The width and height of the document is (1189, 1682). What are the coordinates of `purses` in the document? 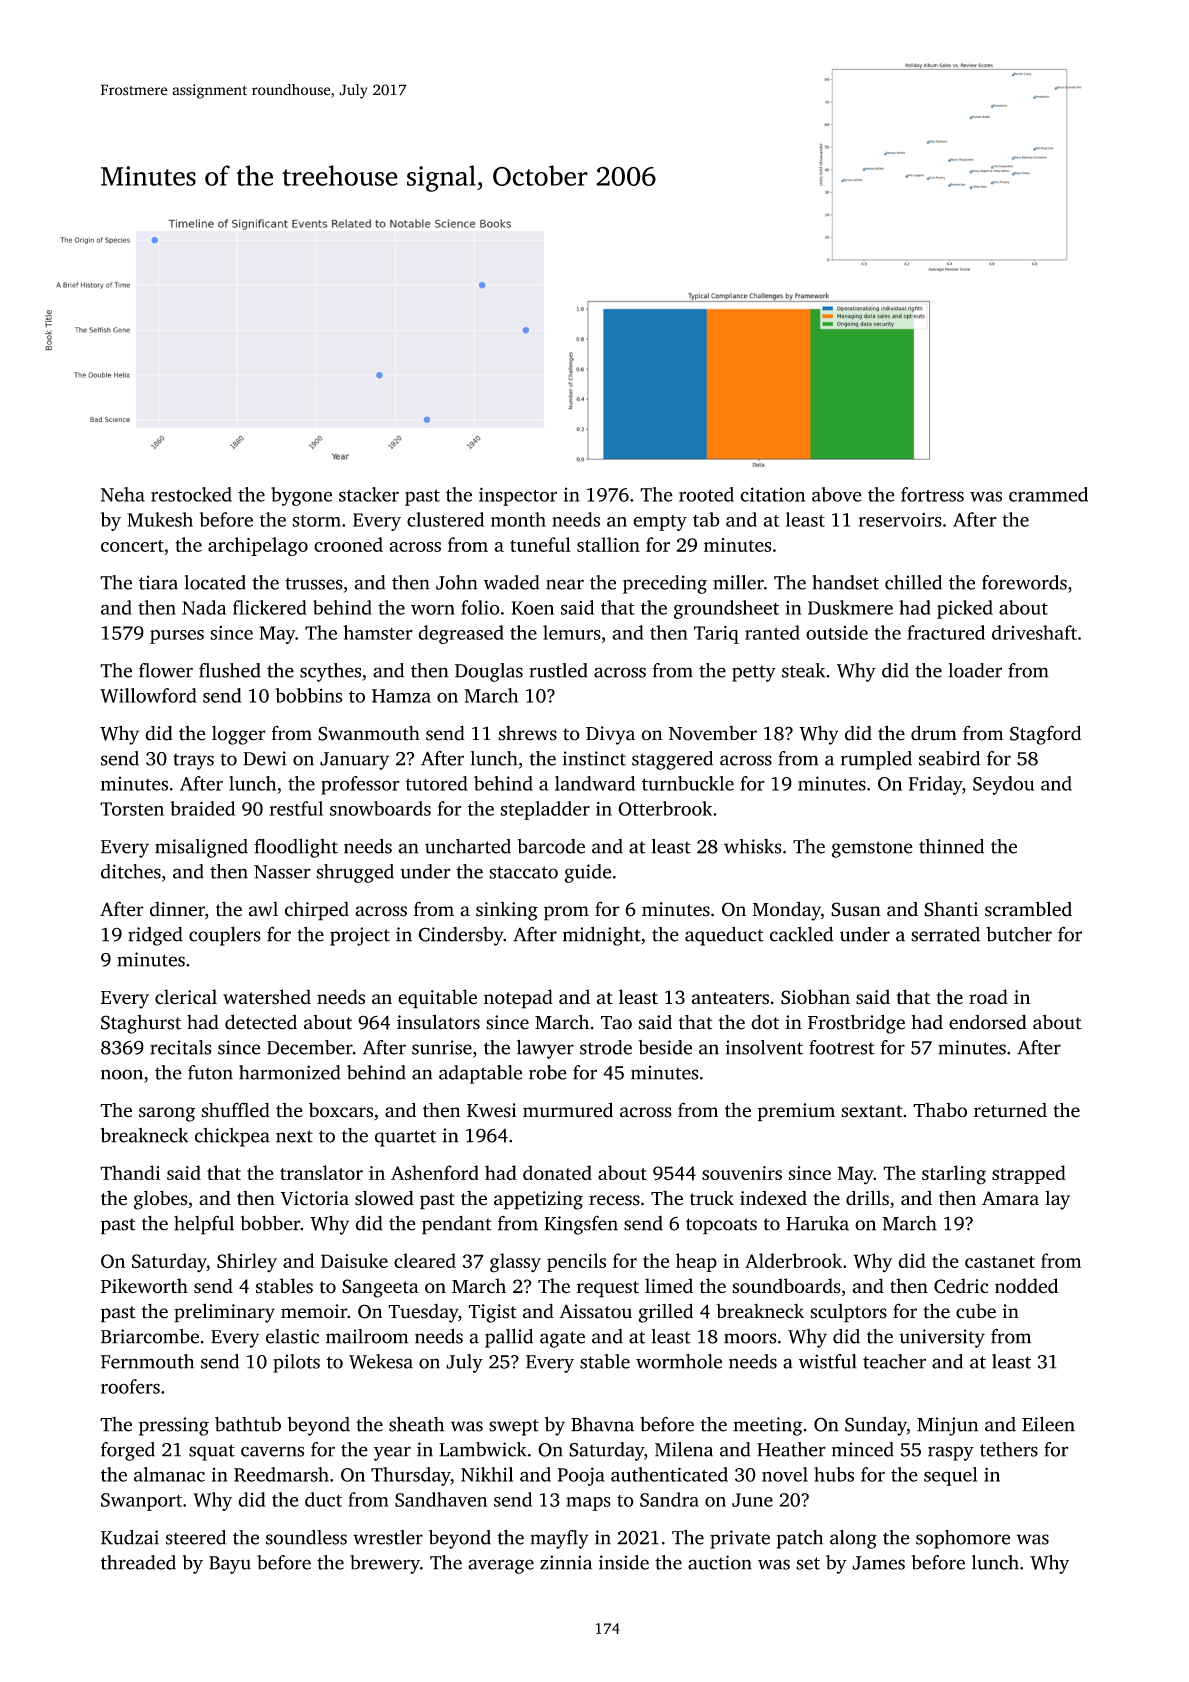 It's located at (177, 637).
